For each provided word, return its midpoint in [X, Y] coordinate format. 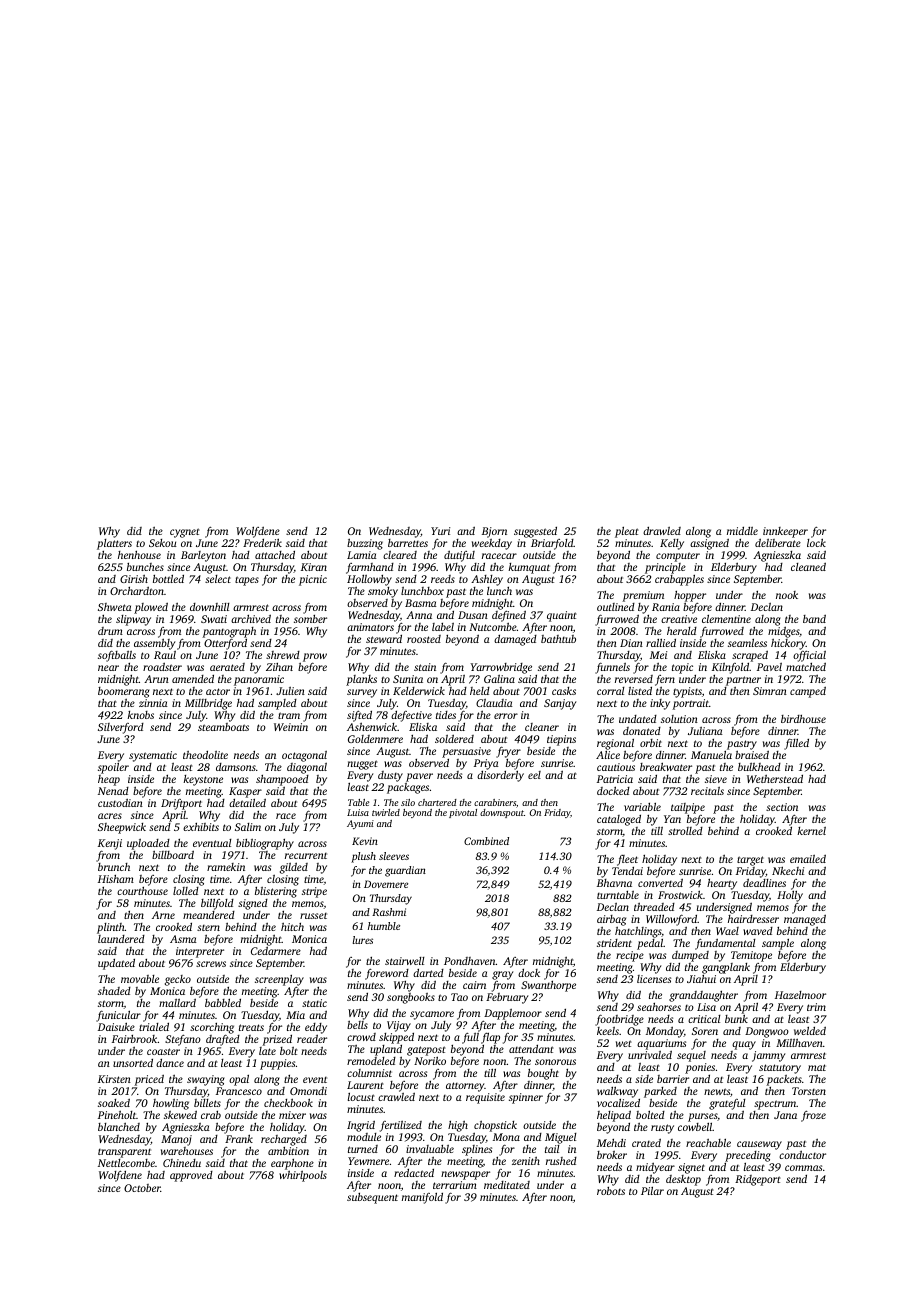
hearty [722, 884]
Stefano [183, 1040]
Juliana [705, 731]
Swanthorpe [548, 986]
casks [564, 691]
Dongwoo [767, 1032]
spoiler [113, 768]
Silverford [121, 728]
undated [638, 719]
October [142, 1188]
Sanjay [560, 704]
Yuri [440, 531]
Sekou [163, 543]
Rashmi [389, 912]
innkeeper [785, 532]
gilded [294, 868]
